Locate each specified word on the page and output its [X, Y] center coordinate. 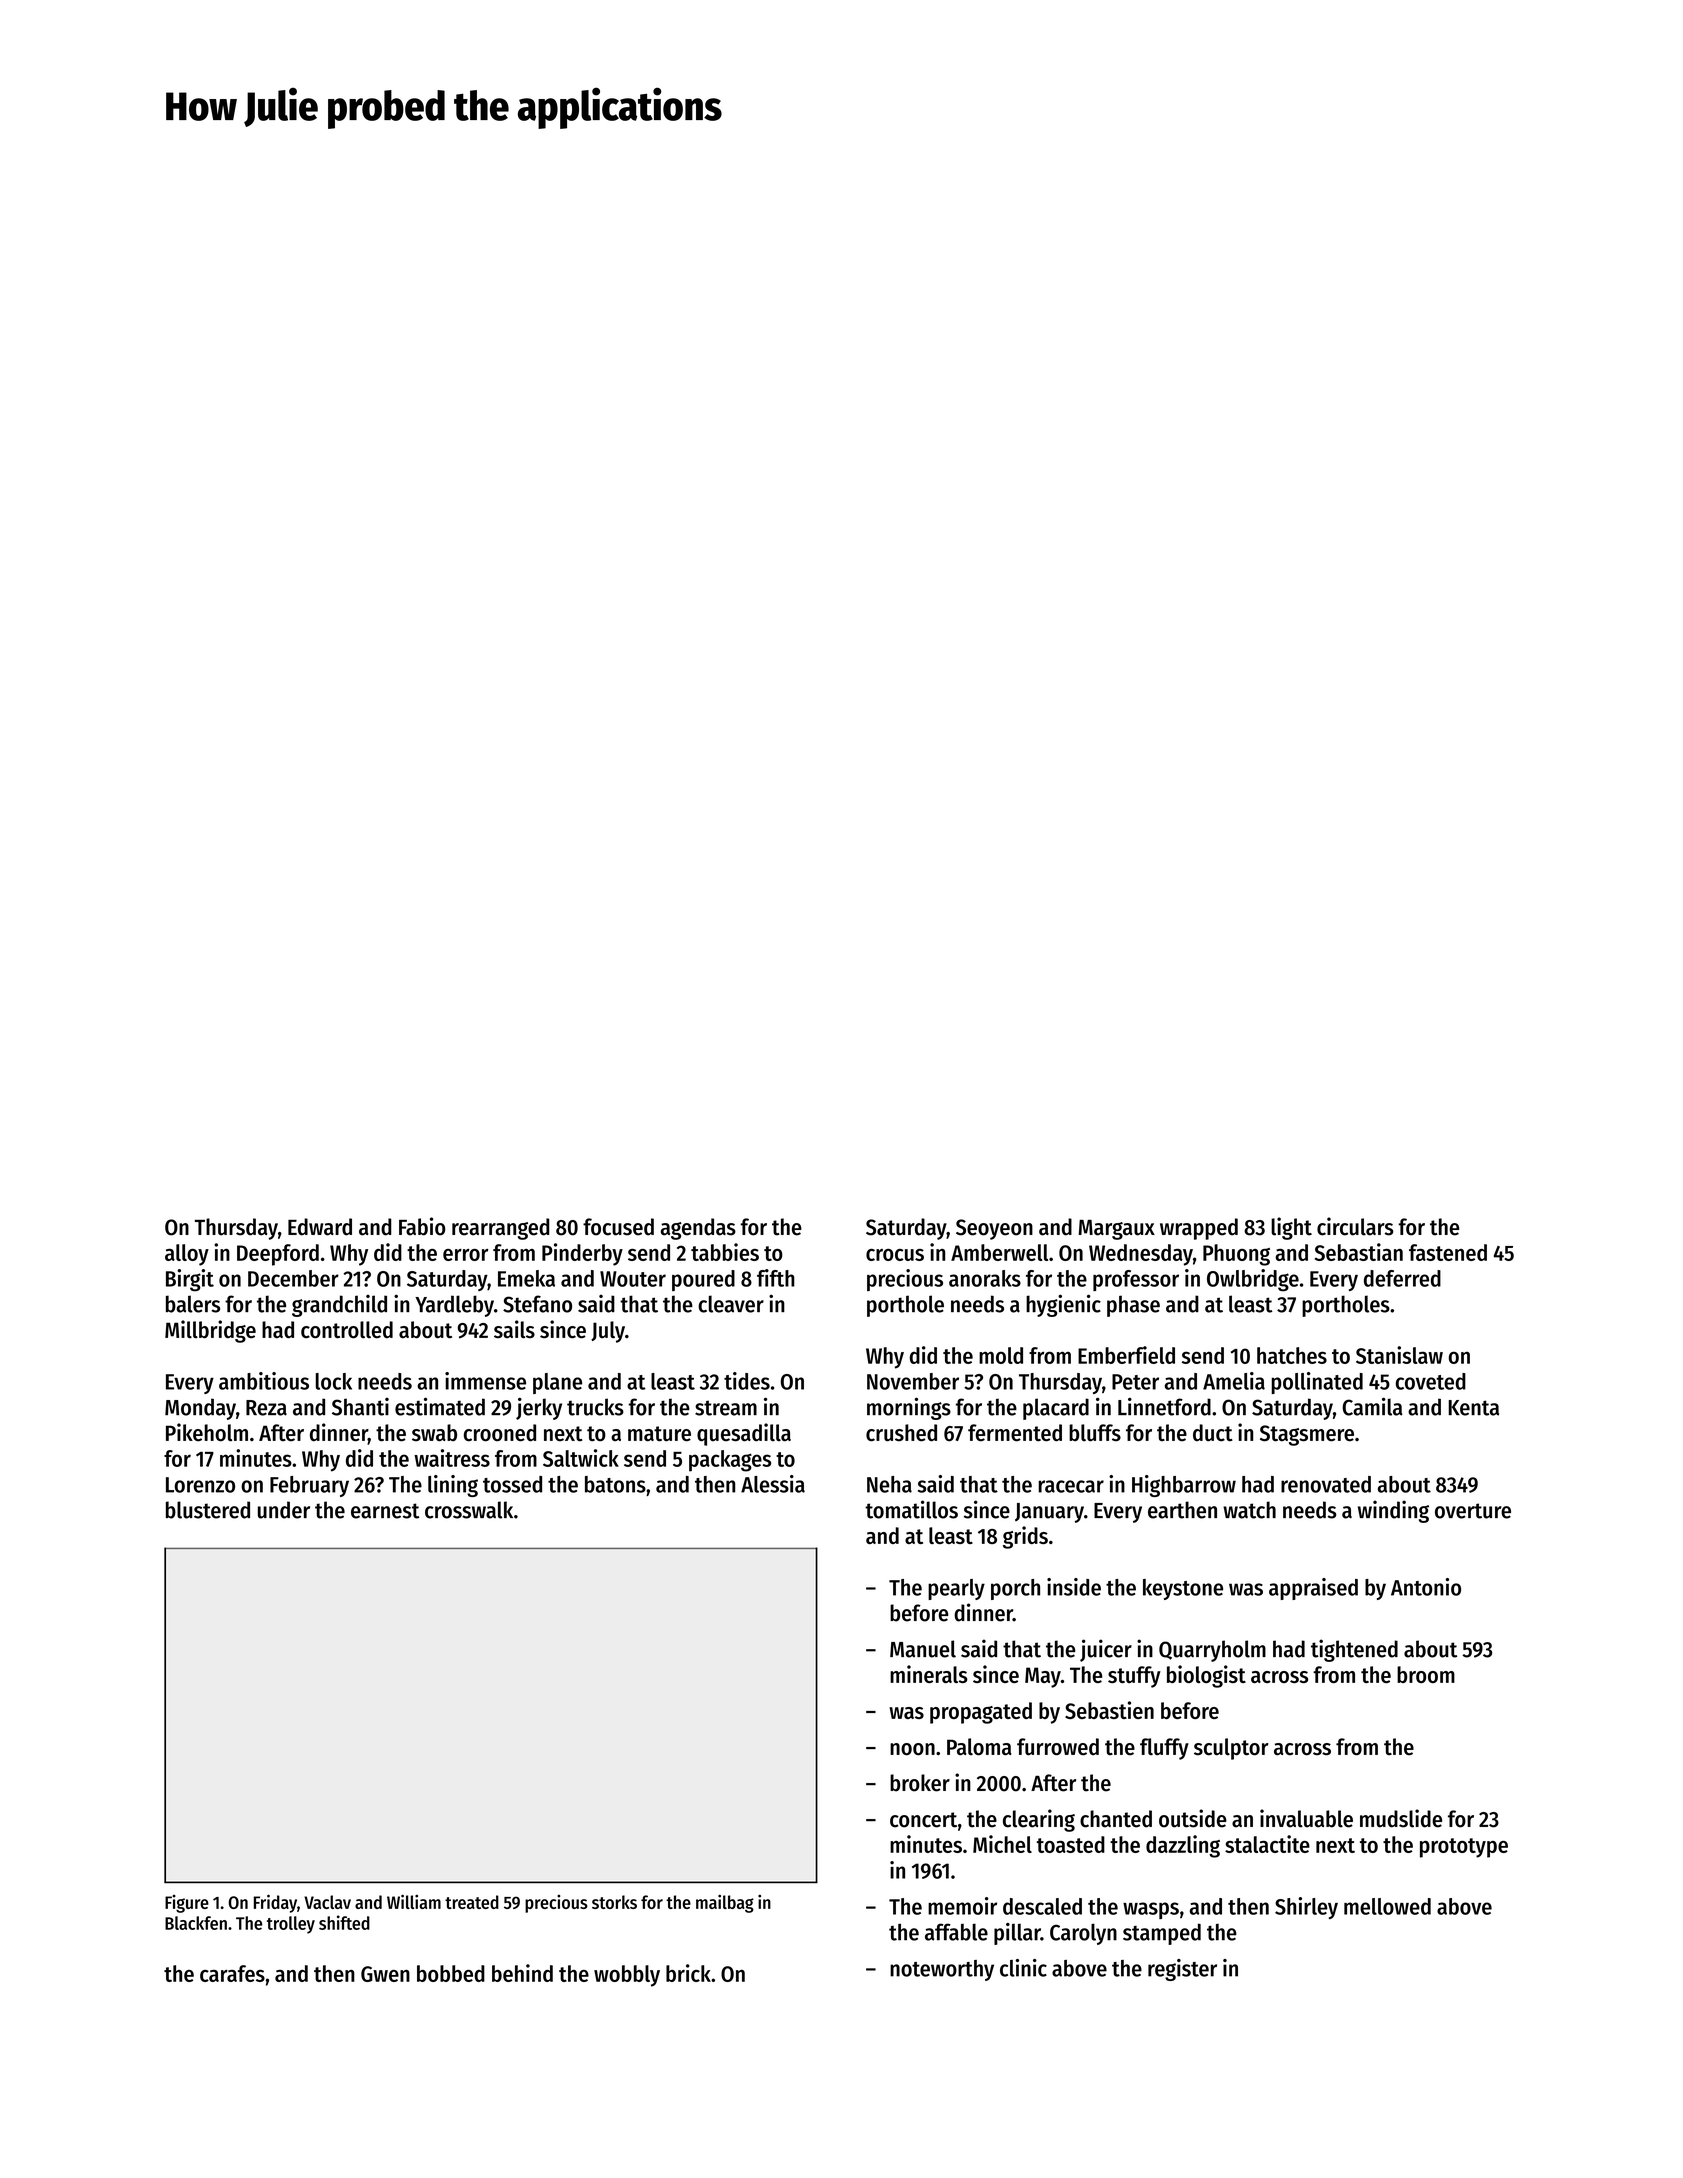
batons [615, 1484]
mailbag [725, 1903]
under [284, 1510]
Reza [266, 1408]
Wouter [633, 1279]
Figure [187, 1904]
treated [472, 1902]
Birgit [190, 1280]
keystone [1183, 1589]
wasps [1151, 1910]
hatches [1292, 1355]
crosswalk [469, 1510]
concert [923, 1820]
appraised [1313, 1589]
